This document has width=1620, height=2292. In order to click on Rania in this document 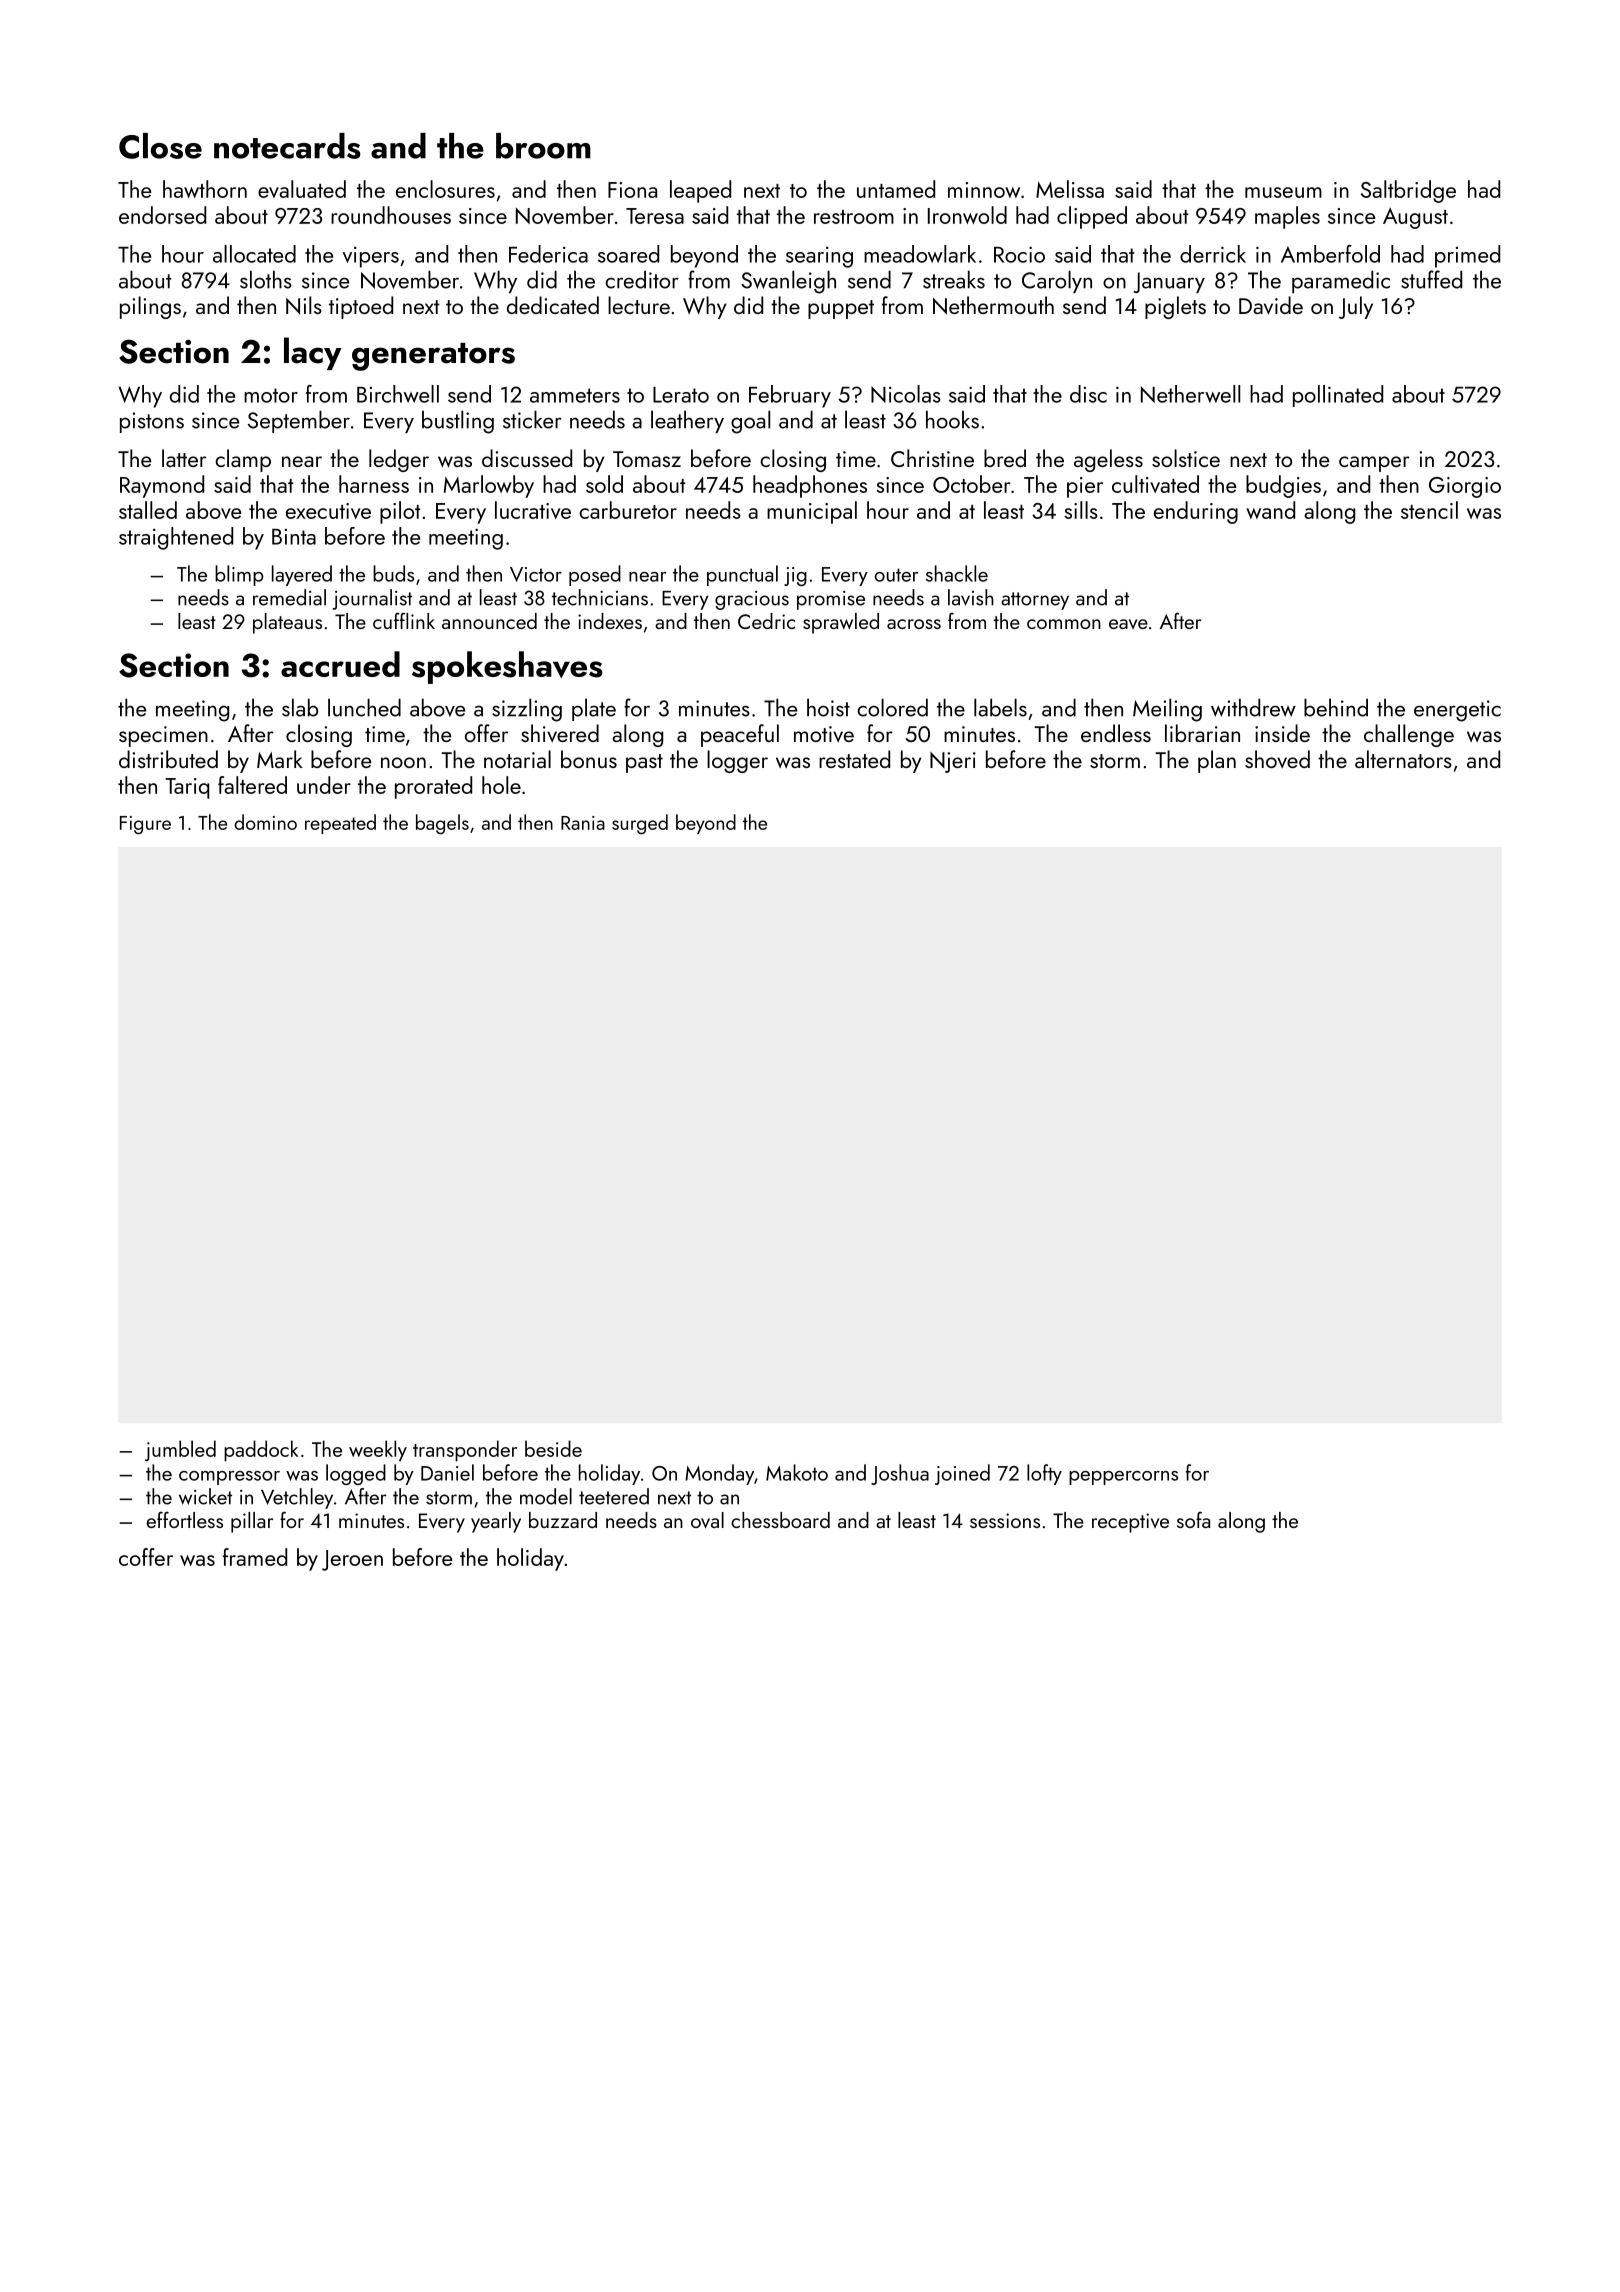, I will do `click(583, 823)`.
